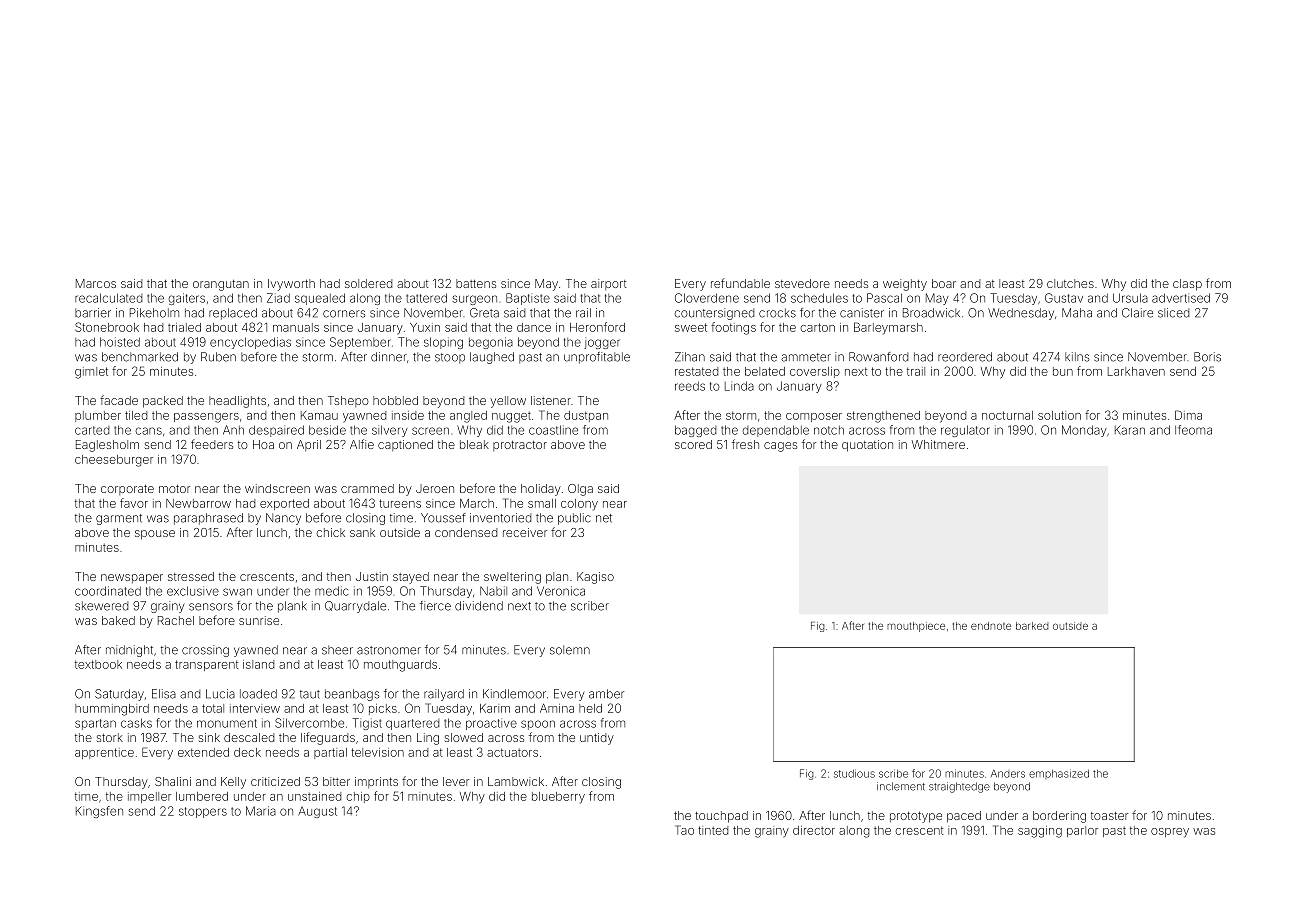  What do you see at coordinates (203, 812) in the document?
I see `stoppers` at bounding box center [203, 812].
